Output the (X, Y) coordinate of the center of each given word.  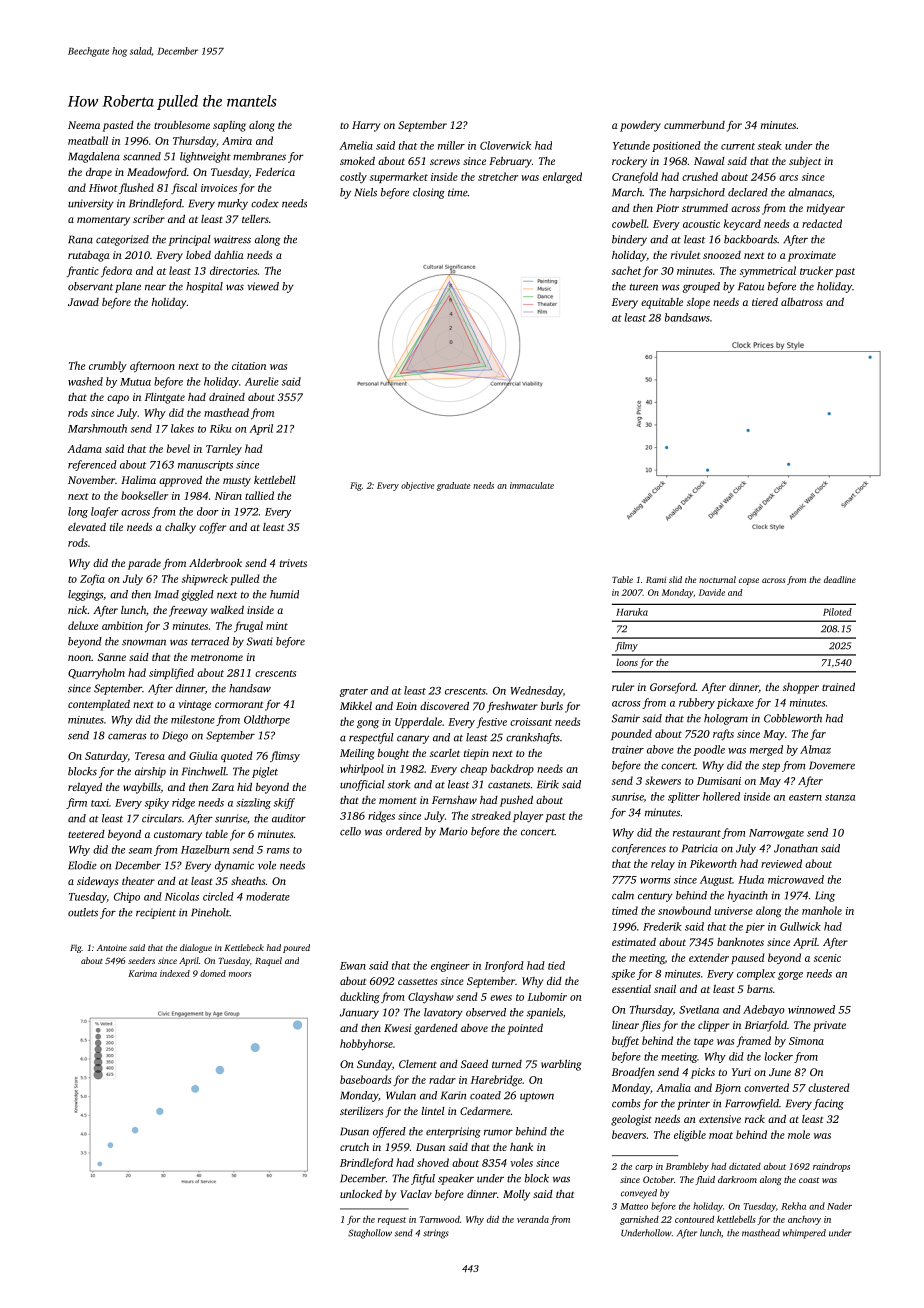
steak (770, 145)
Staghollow (370, 1234)
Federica (275, 172)
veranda (533, 1219)
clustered (829, 1087)
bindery (629, 240)
